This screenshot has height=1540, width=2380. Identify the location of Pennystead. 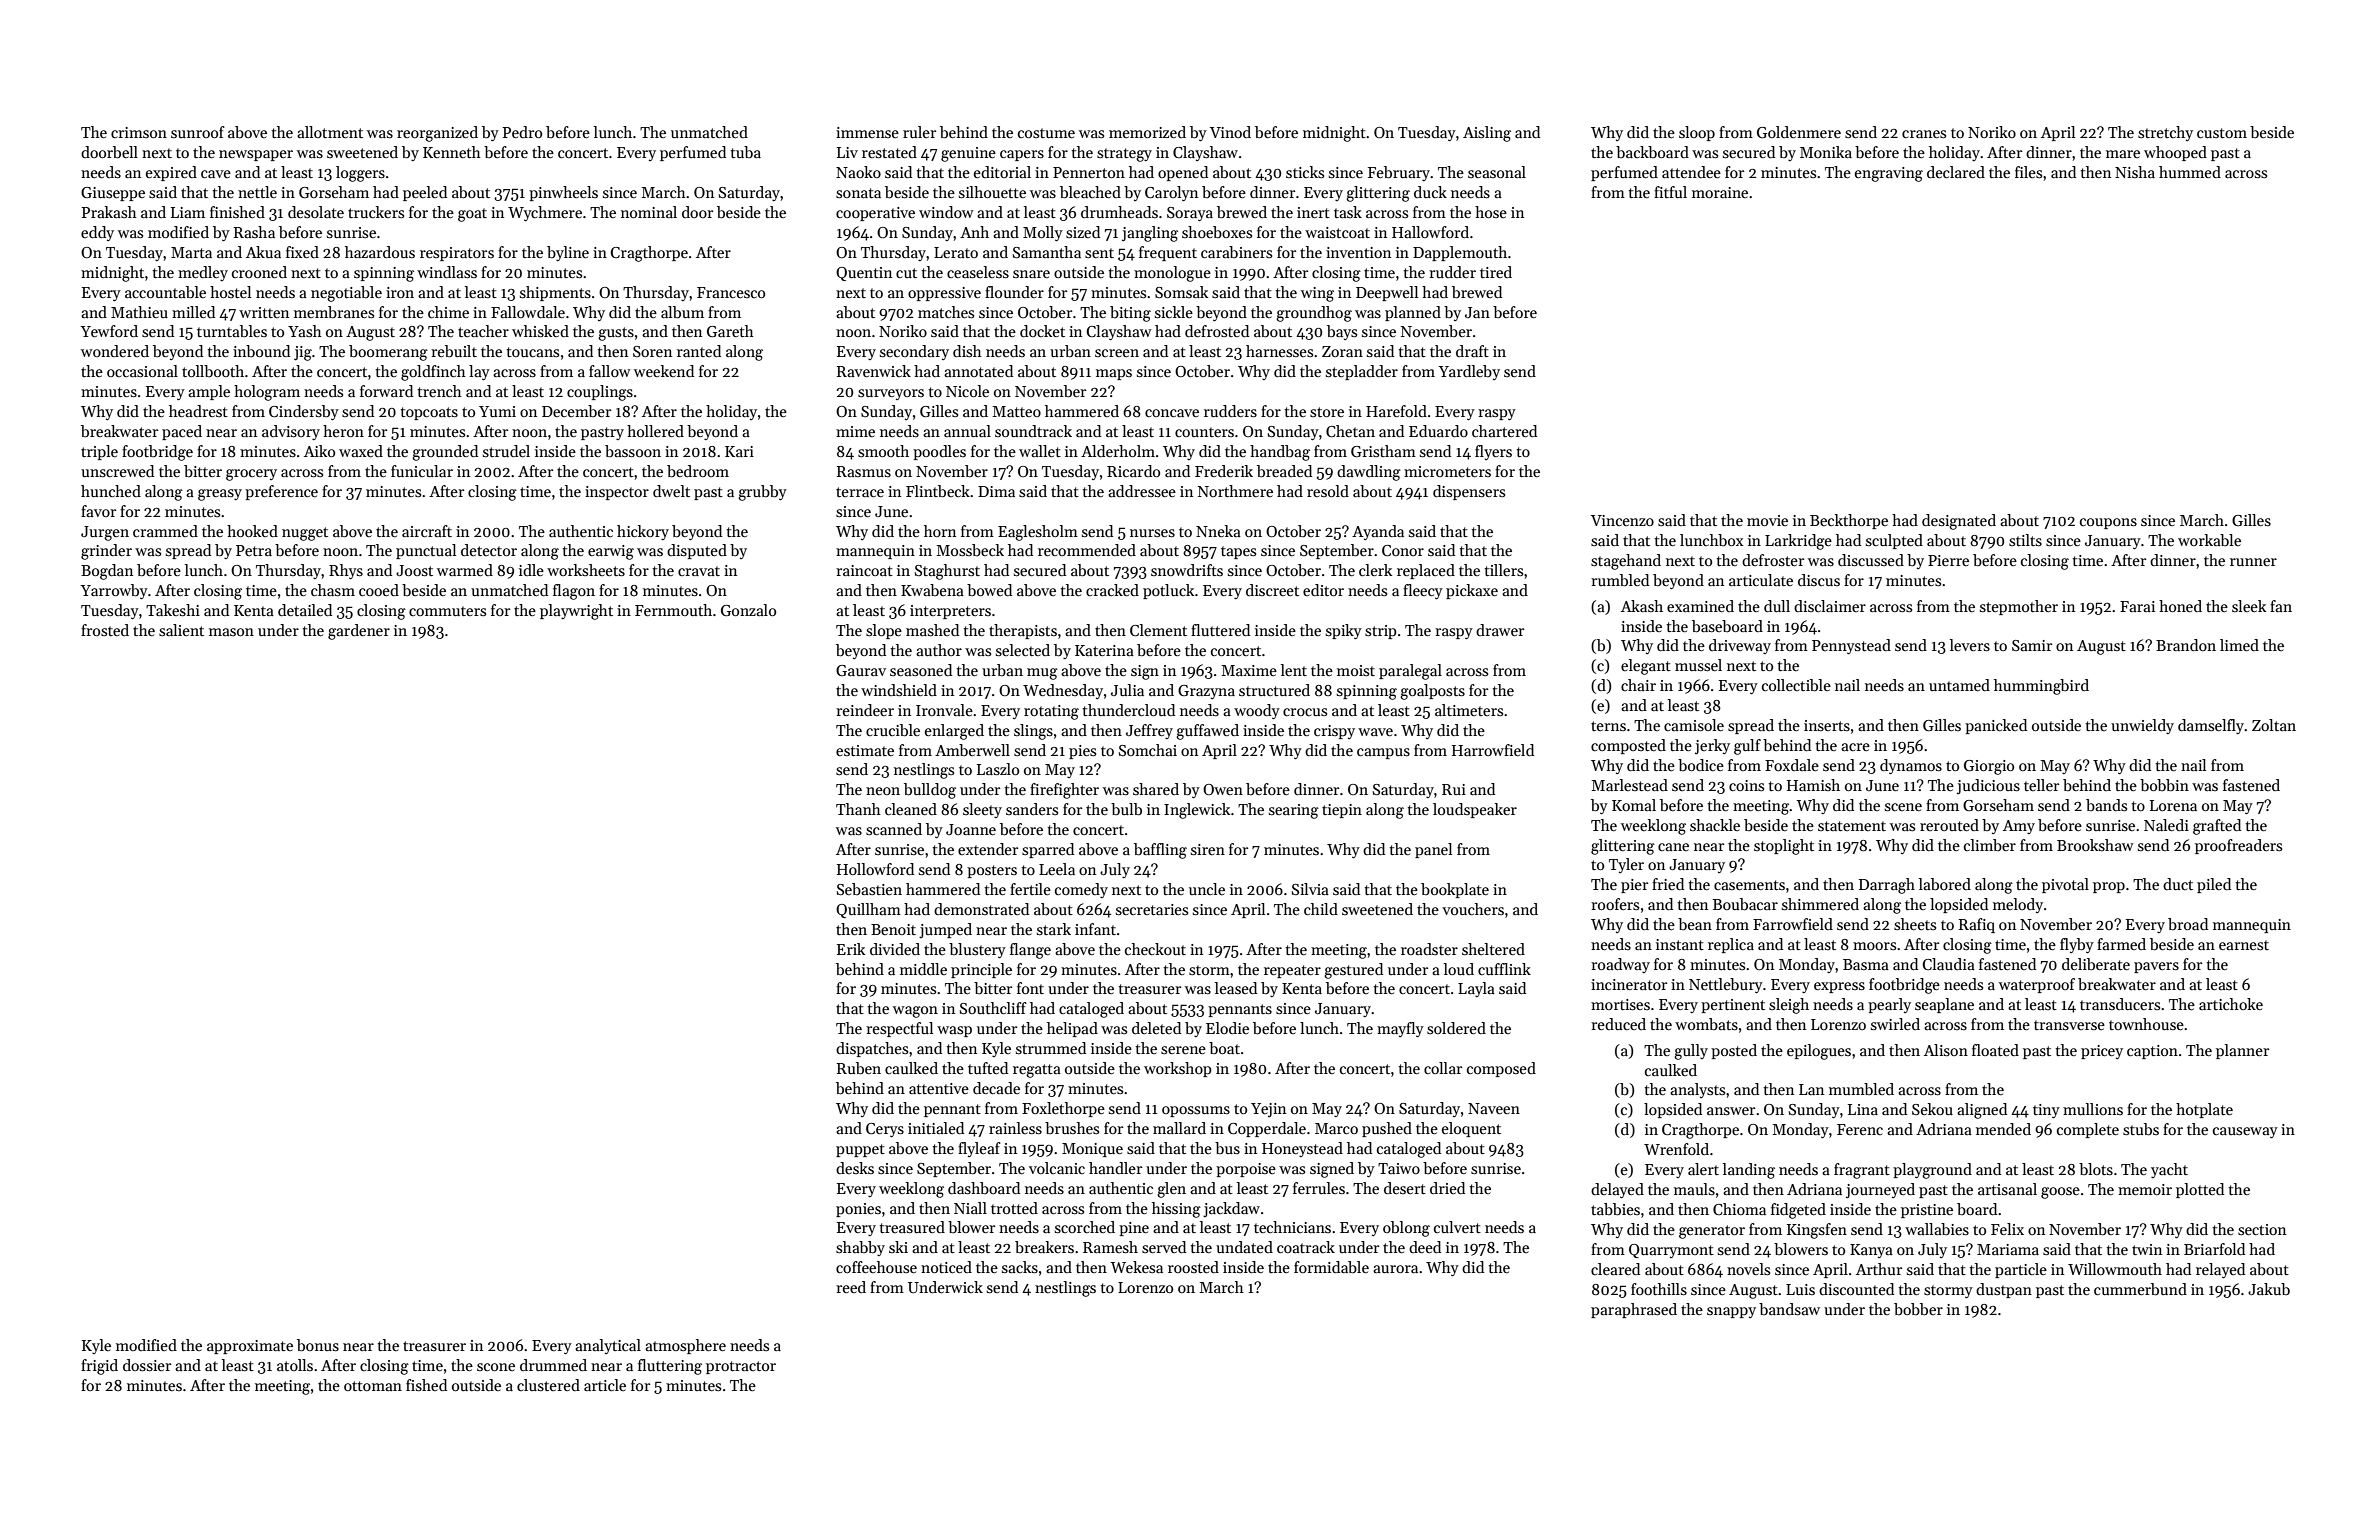
(1851, 646).
